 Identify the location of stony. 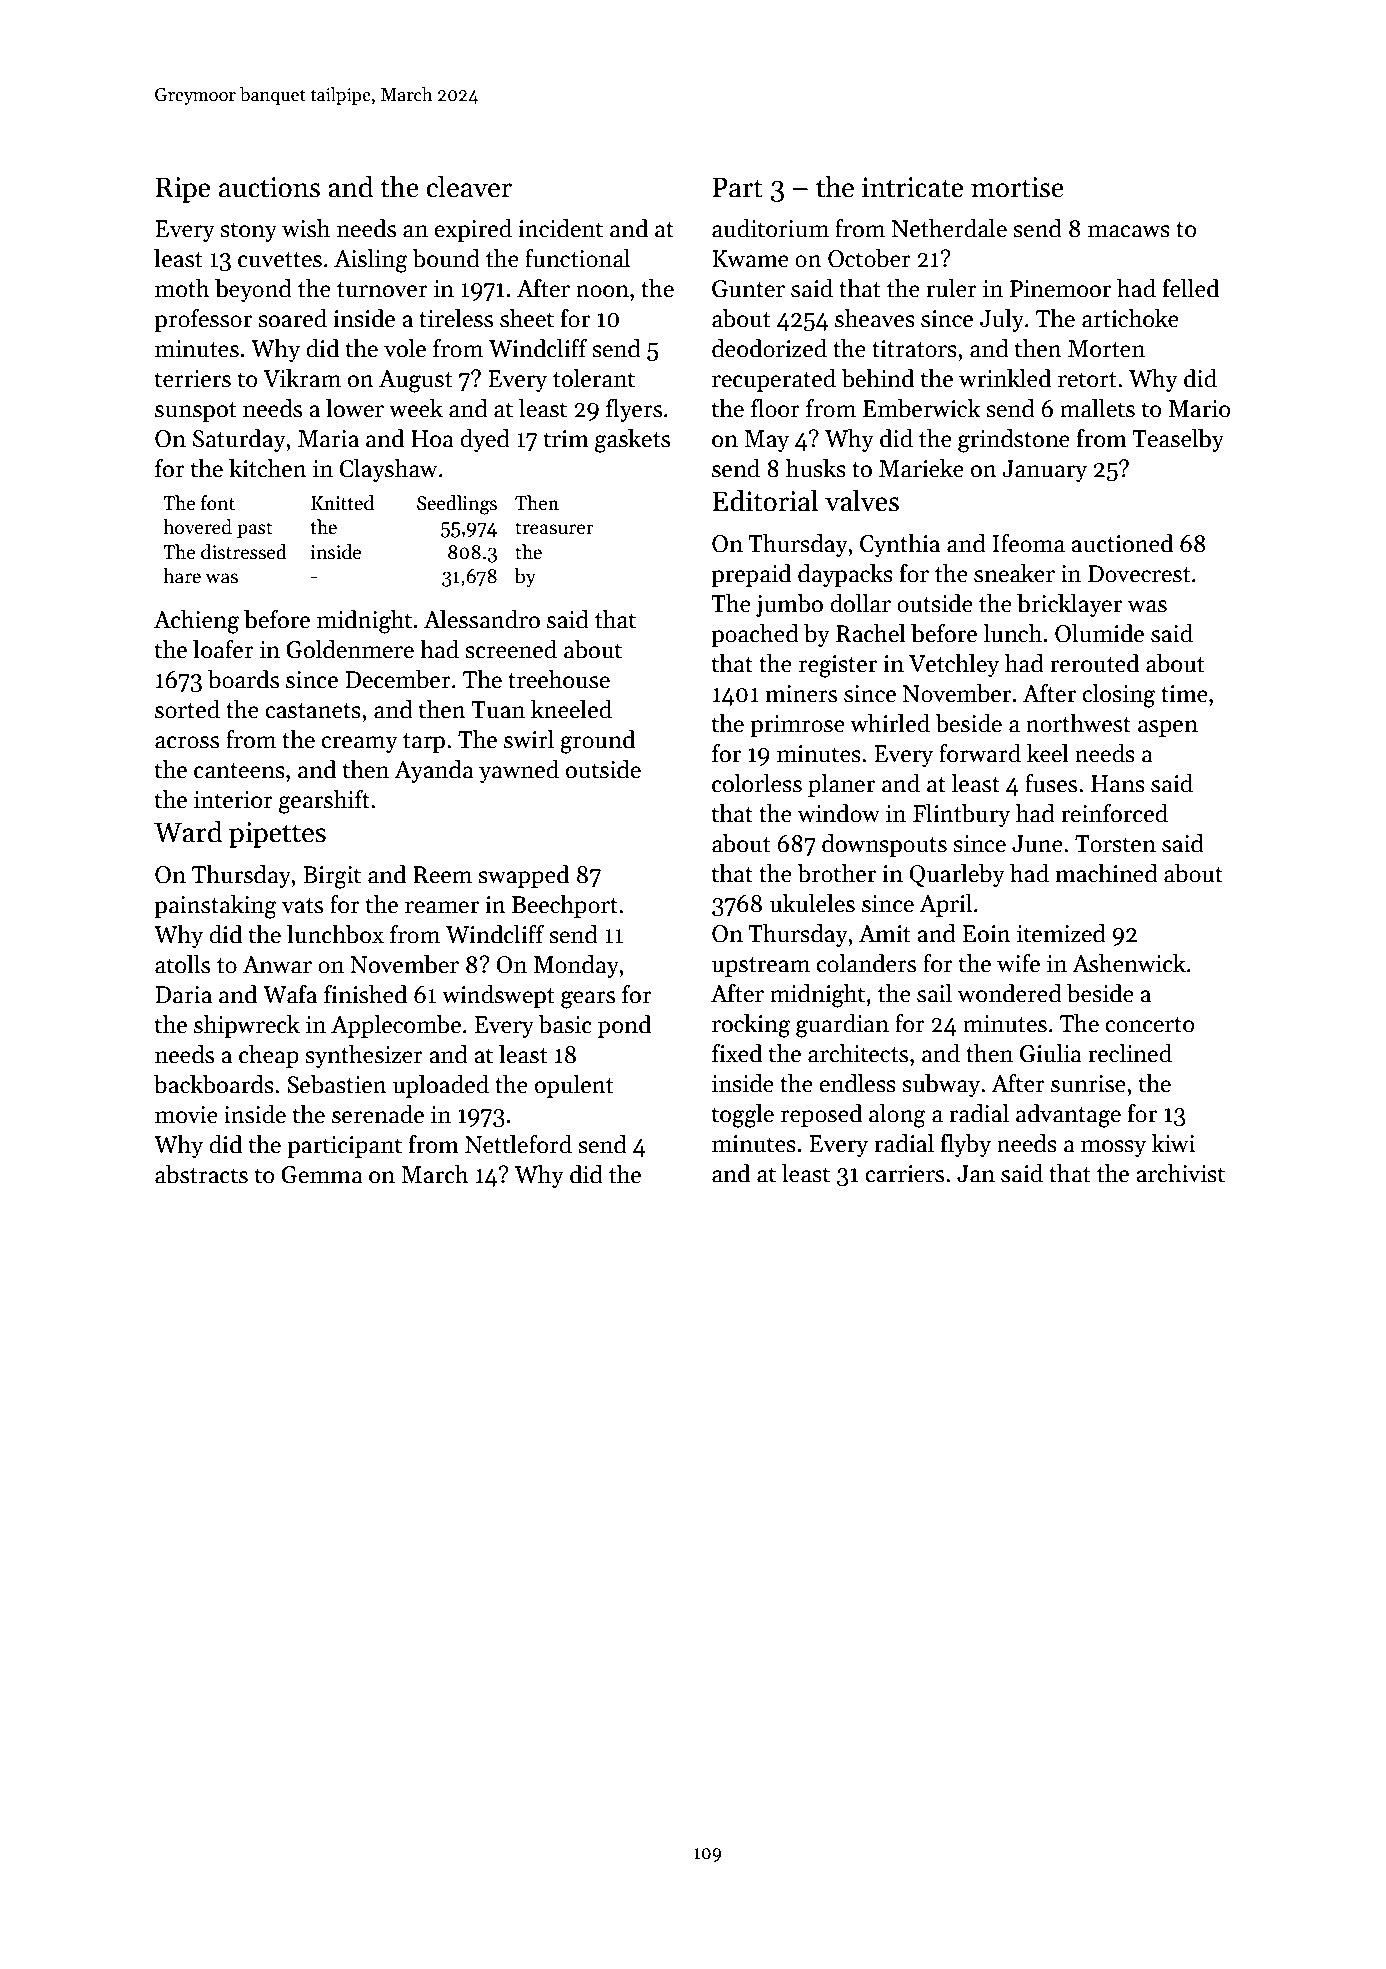
(248, 232).
